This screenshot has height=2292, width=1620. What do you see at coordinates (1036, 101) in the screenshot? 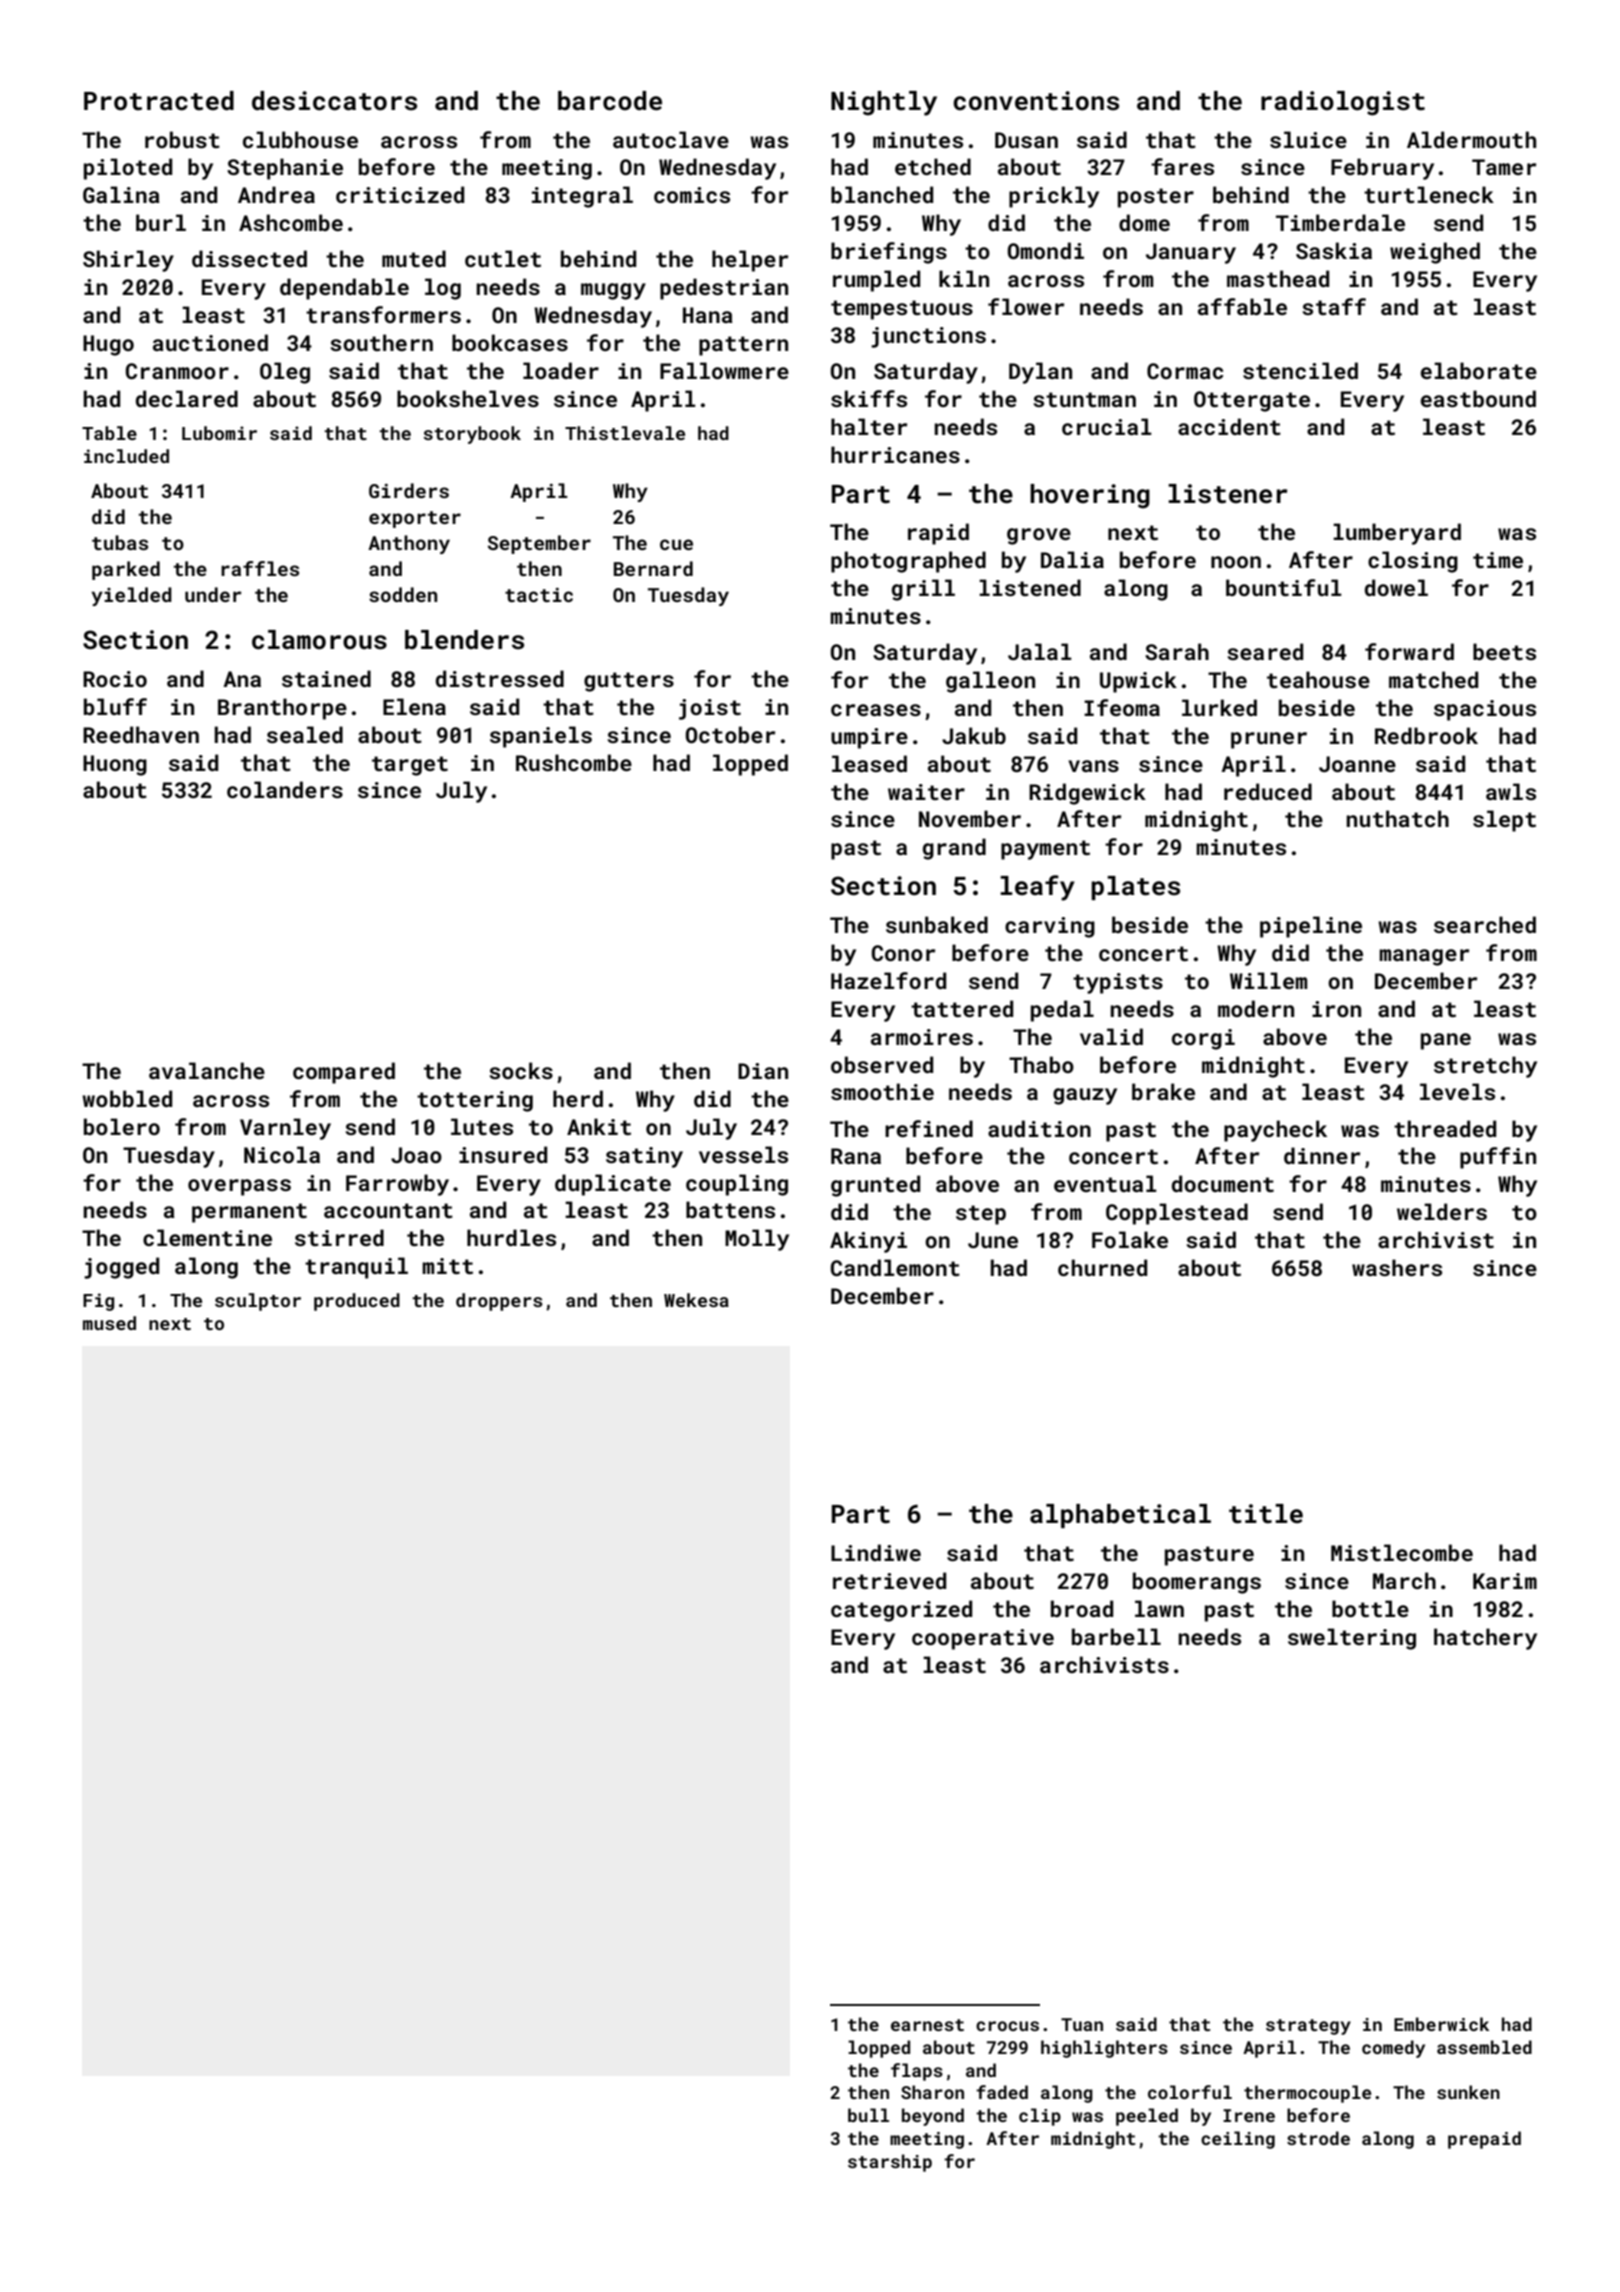
I see `conventions` at bounding box center [1036, 101].
